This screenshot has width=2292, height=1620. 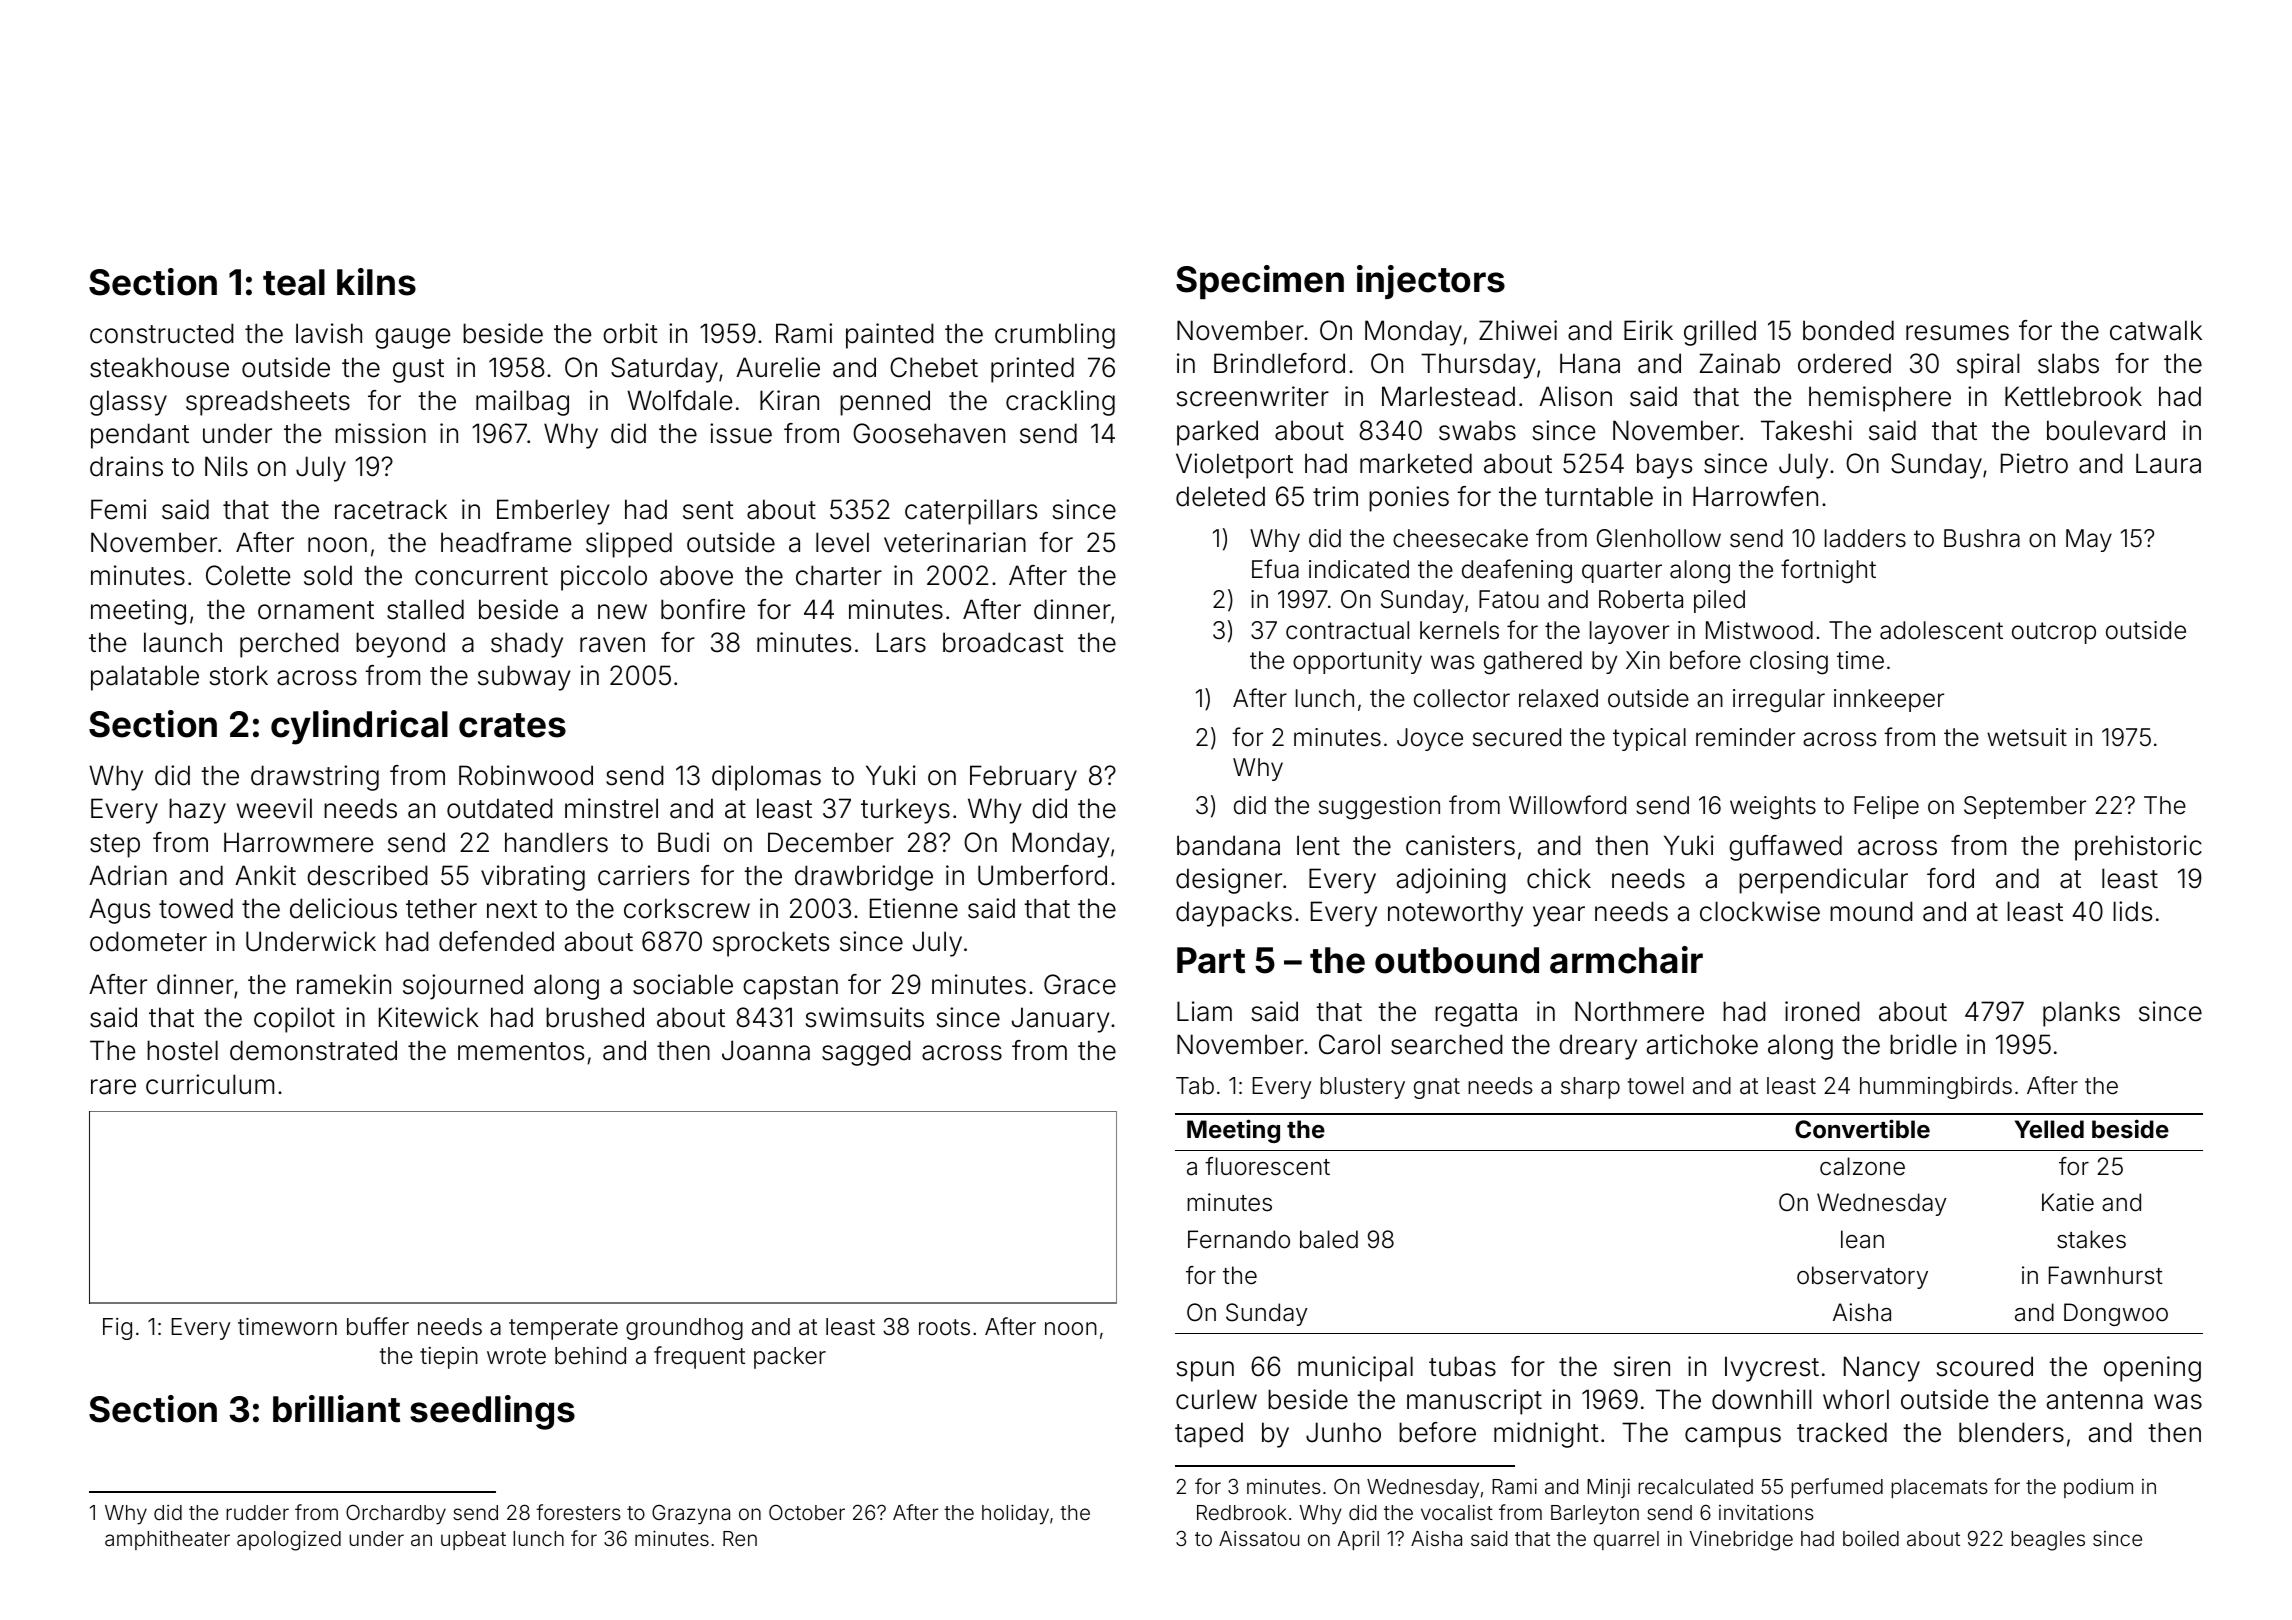 I want to click on parked, so click(x=1217, y=433).
